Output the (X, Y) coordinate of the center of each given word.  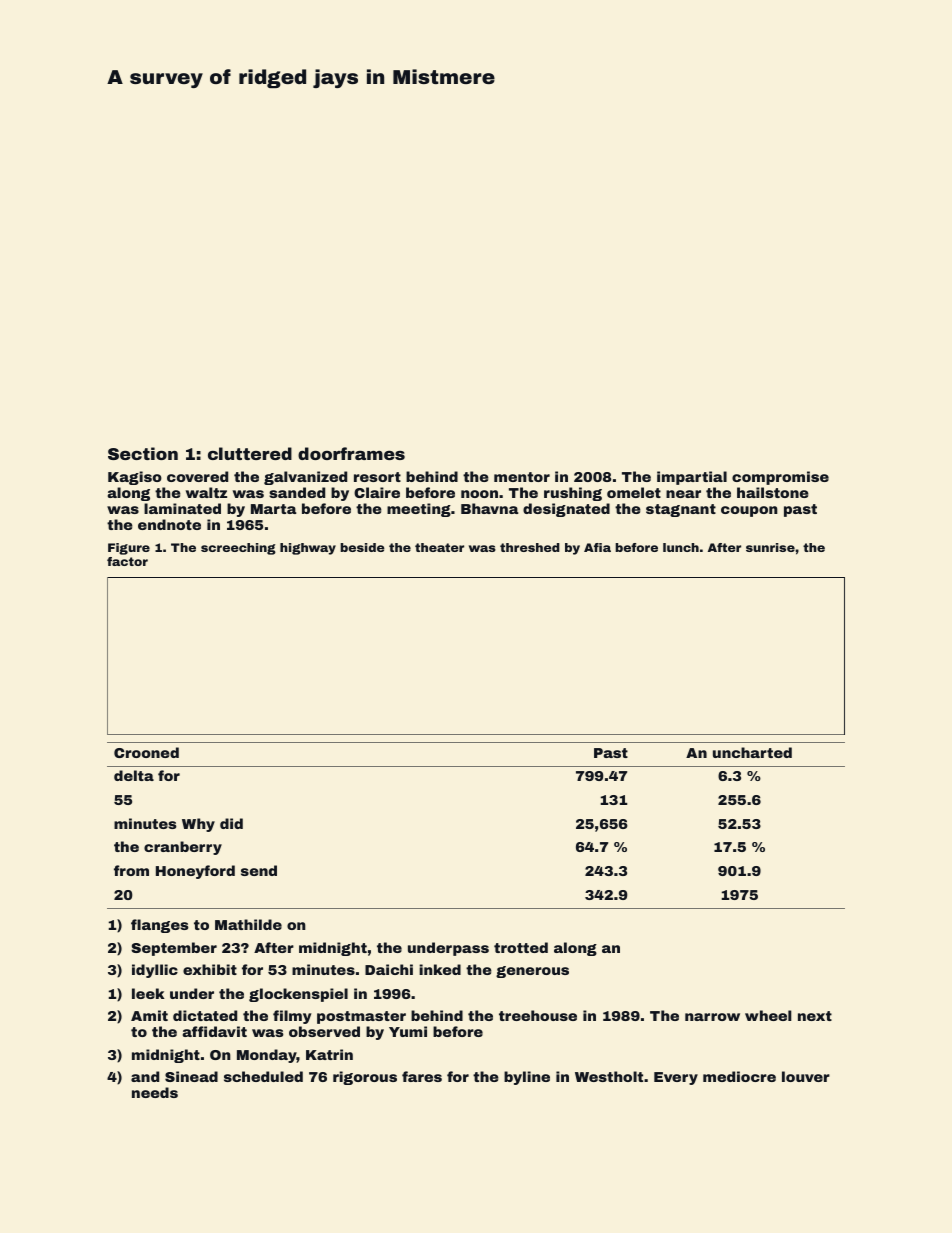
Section (143, 453)
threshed (530, 547)
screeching (238, 549)
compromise (780, 478)
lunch (681, 547)
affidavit (215, 1031)
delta (134, 775)
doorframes (351, 453)
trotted (521, 947)
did (231, 823)
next (815, 1016)
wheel (768, 1015)
